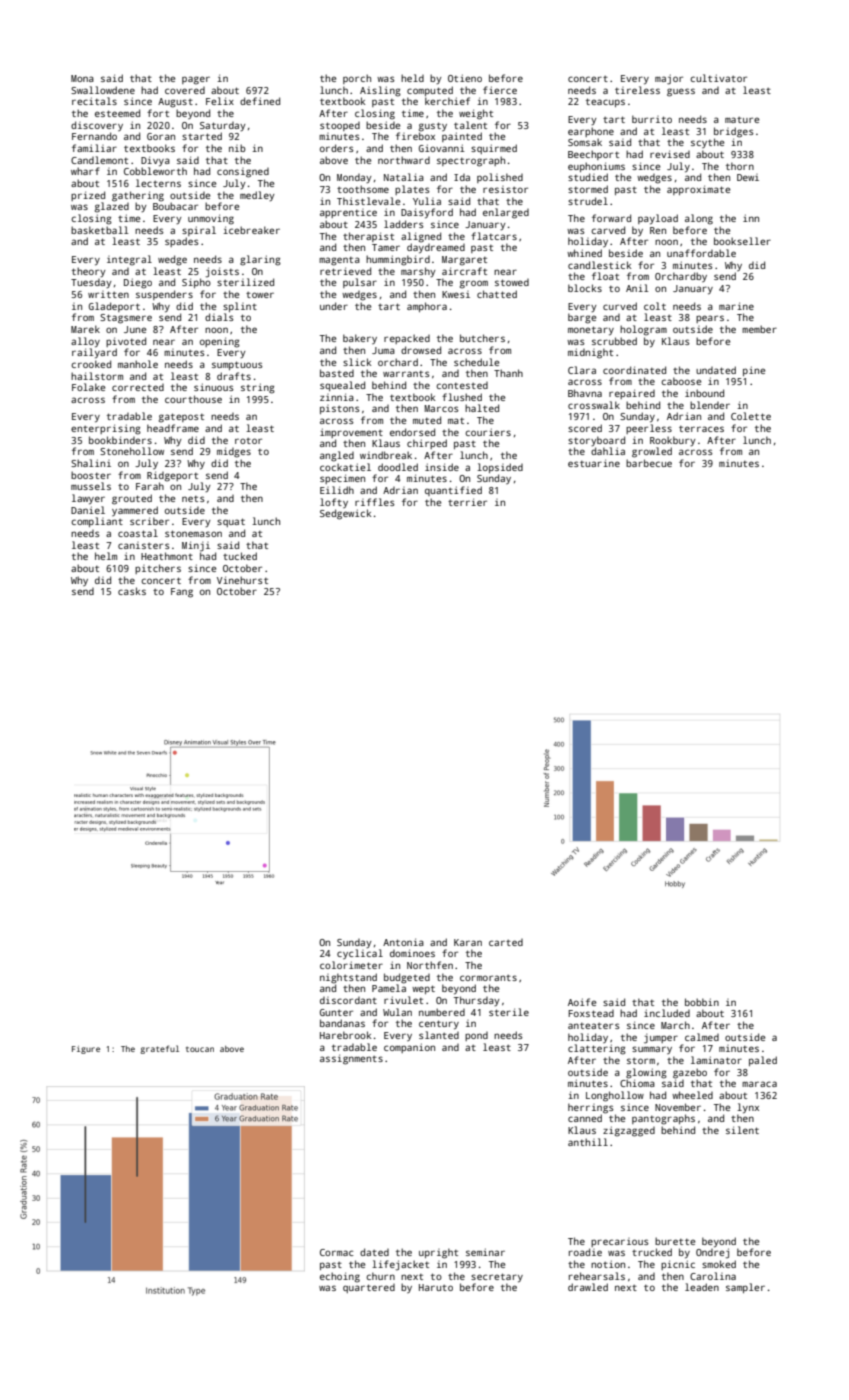  What do you see at coordinates (465, 78) in the image?
I see `Otieno` at bounding box center [465, 78].
